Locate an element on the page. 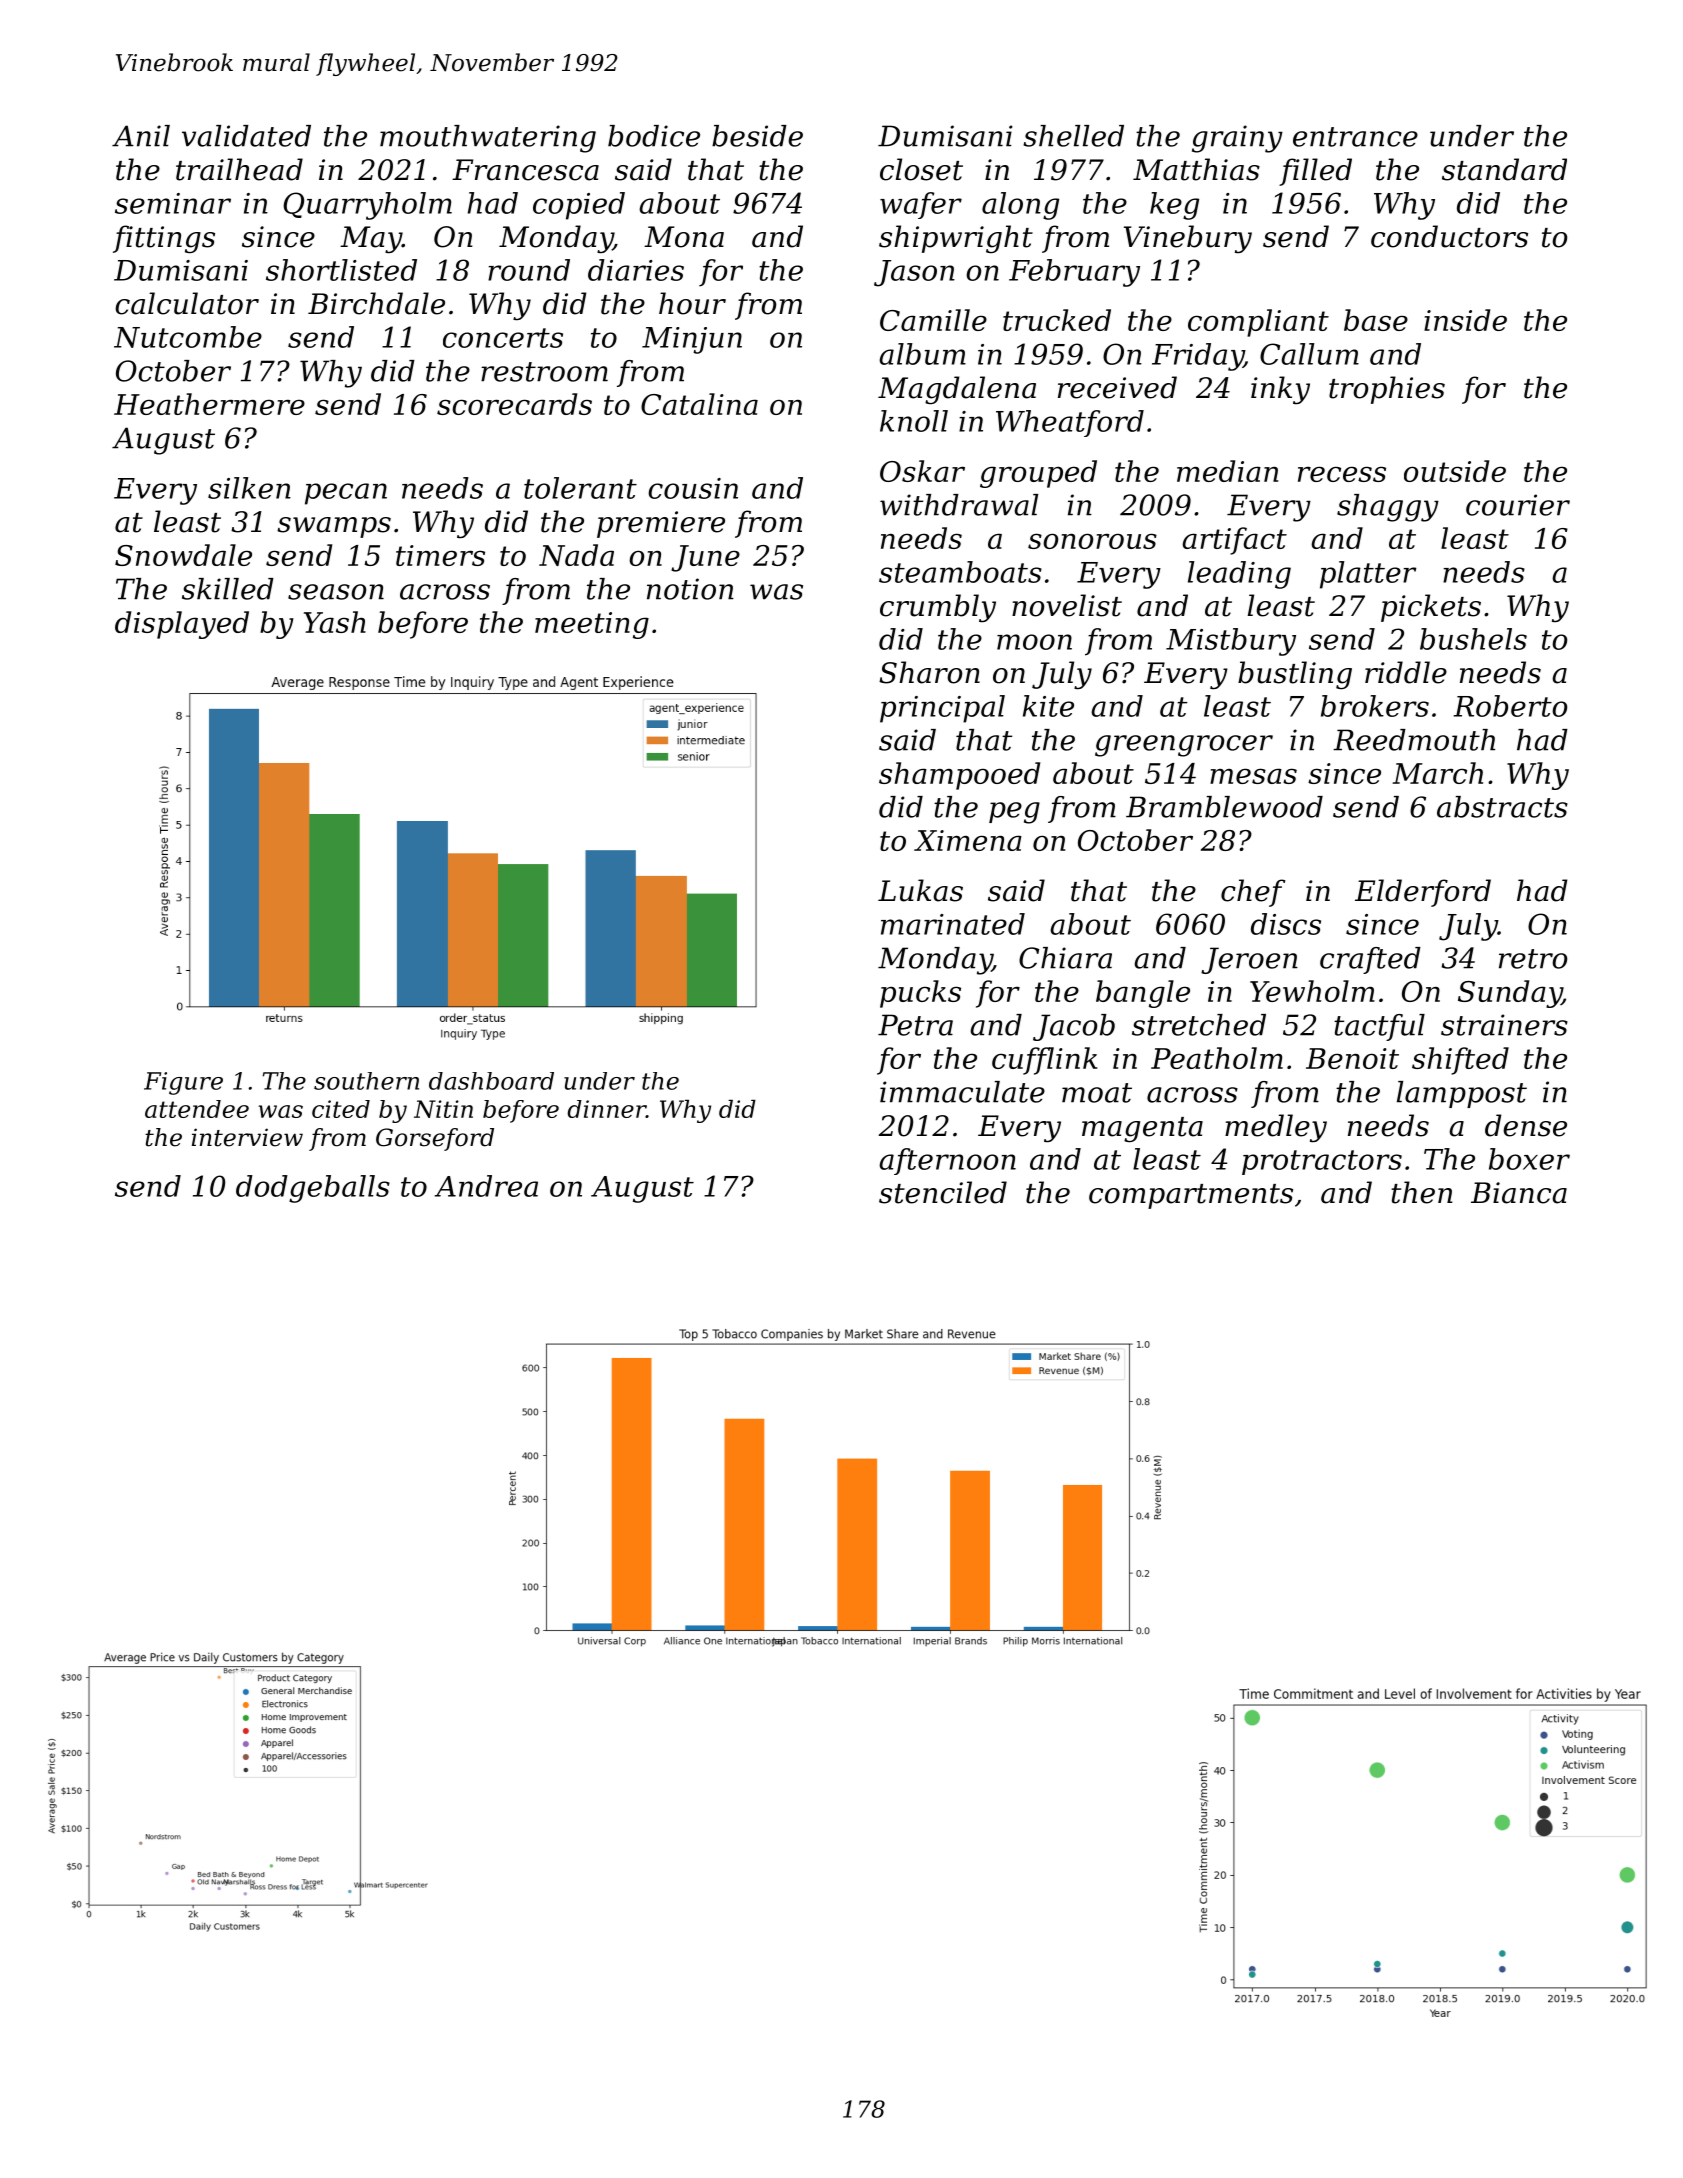 The image size is (1683, 2178). southern is located at coordinates (366, 1081).
